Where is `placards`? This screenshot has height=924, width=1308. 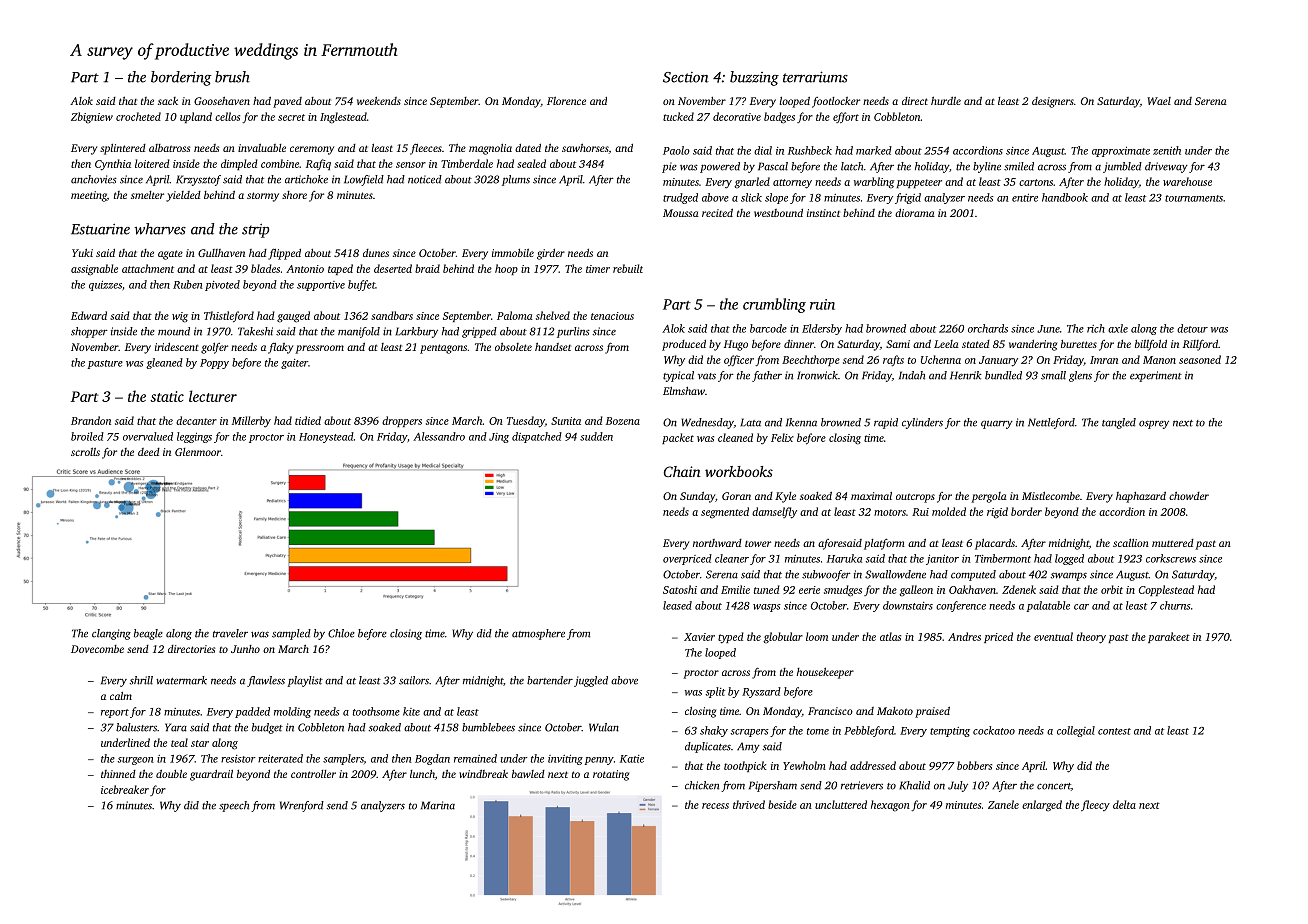 placards is located at coordinates (995, 544).
